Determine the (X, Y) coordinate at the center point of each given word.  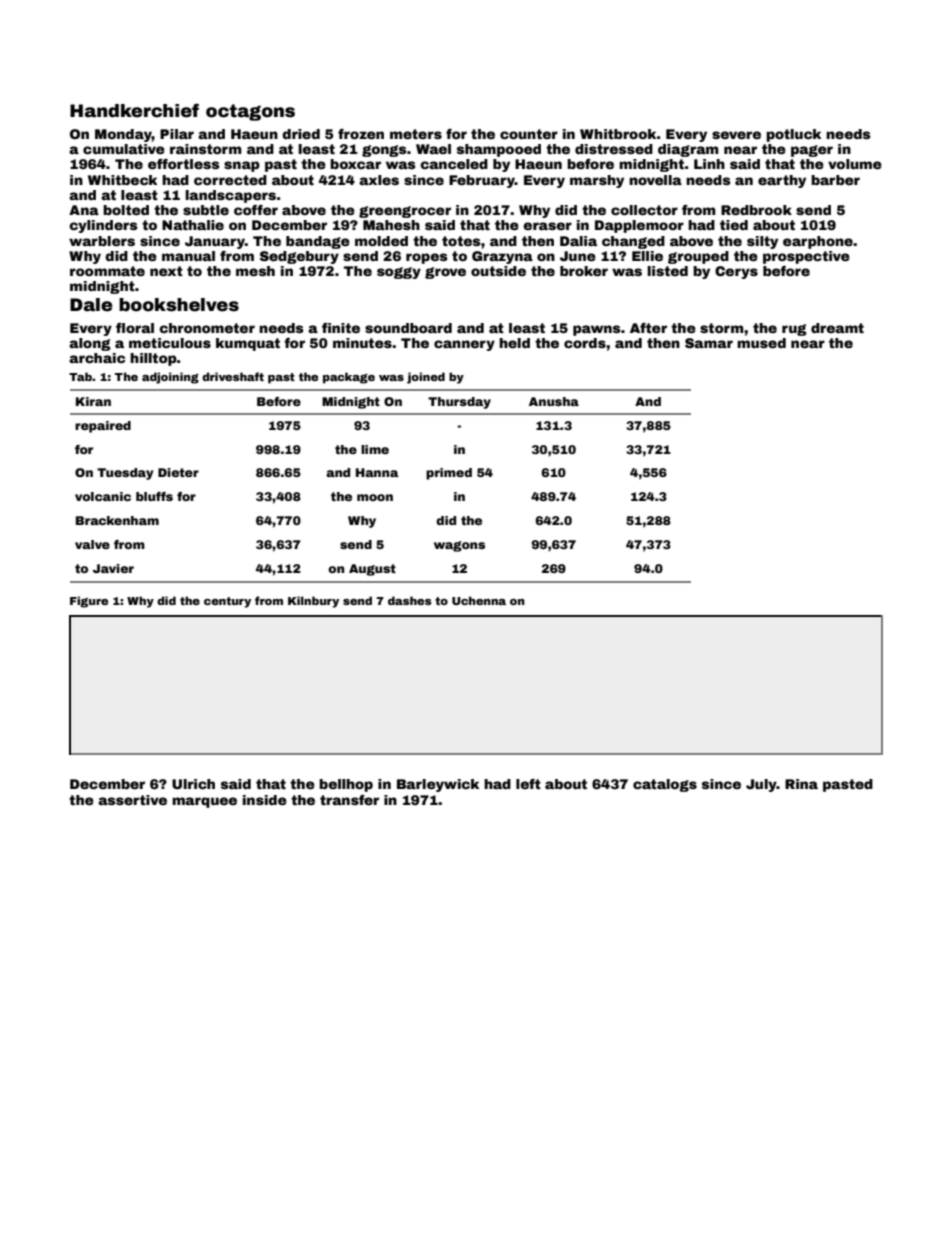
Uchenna (479, 600)
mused (761, 343)
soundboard (408, 328)
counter (529, 134)
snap (242, 166)
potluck (793, 135)
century (227, 602)
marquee (204, 802)
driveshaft (233, 376)
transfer (349, 800)
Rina (801, 784)
